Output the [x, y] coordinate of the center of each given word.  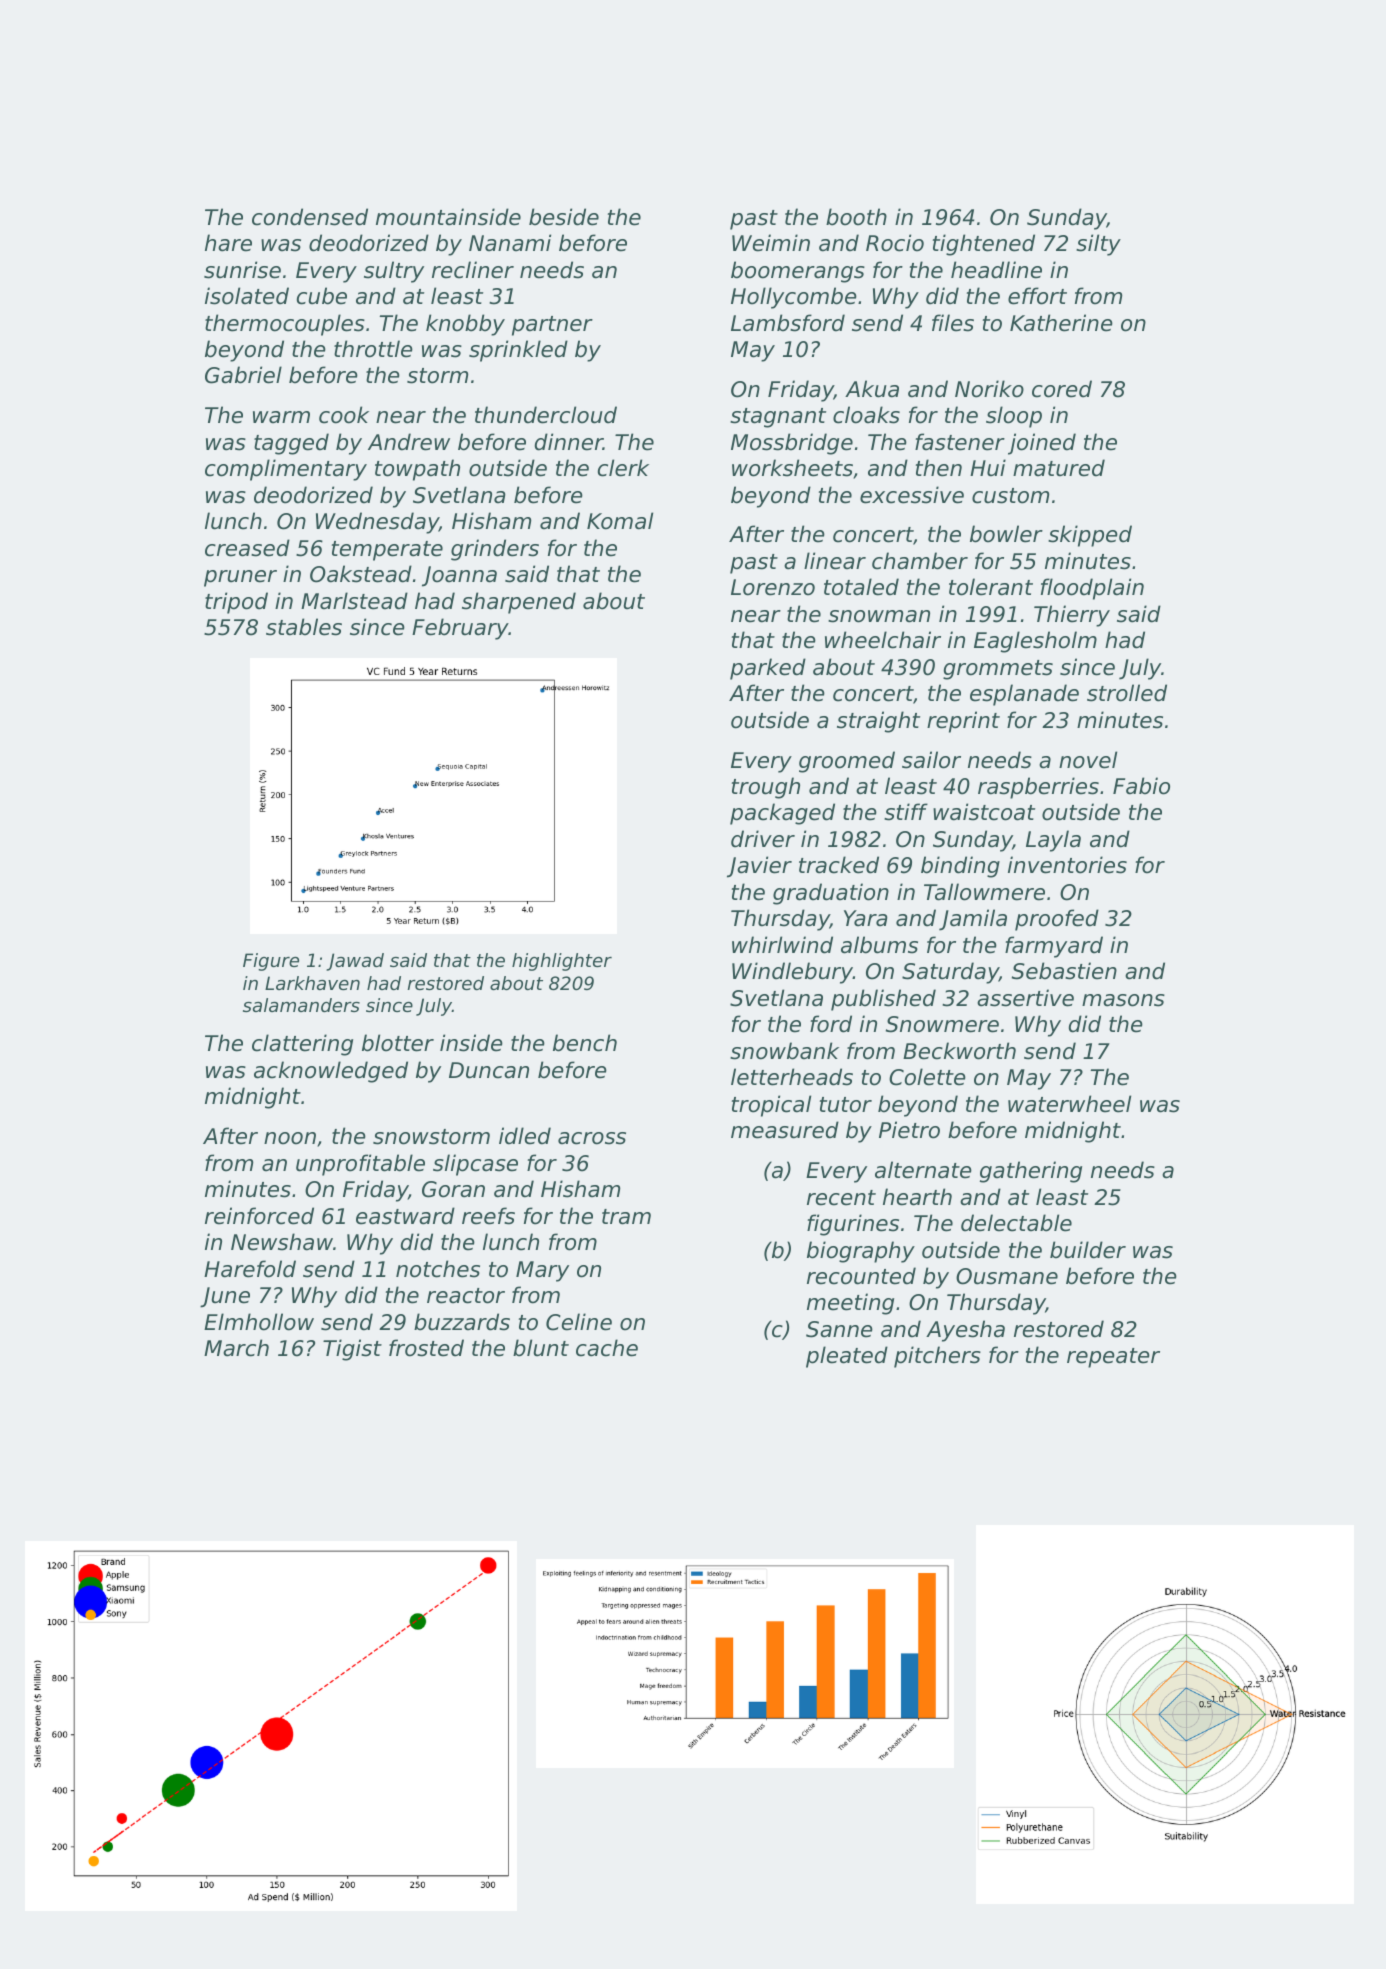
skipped [1090, 536]
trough [766, 788]
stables [304, 627]
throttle [373, 349]
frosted [426, 1348]
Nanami [510, 243]
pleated [847, 1357]
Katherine [1061, 323]
